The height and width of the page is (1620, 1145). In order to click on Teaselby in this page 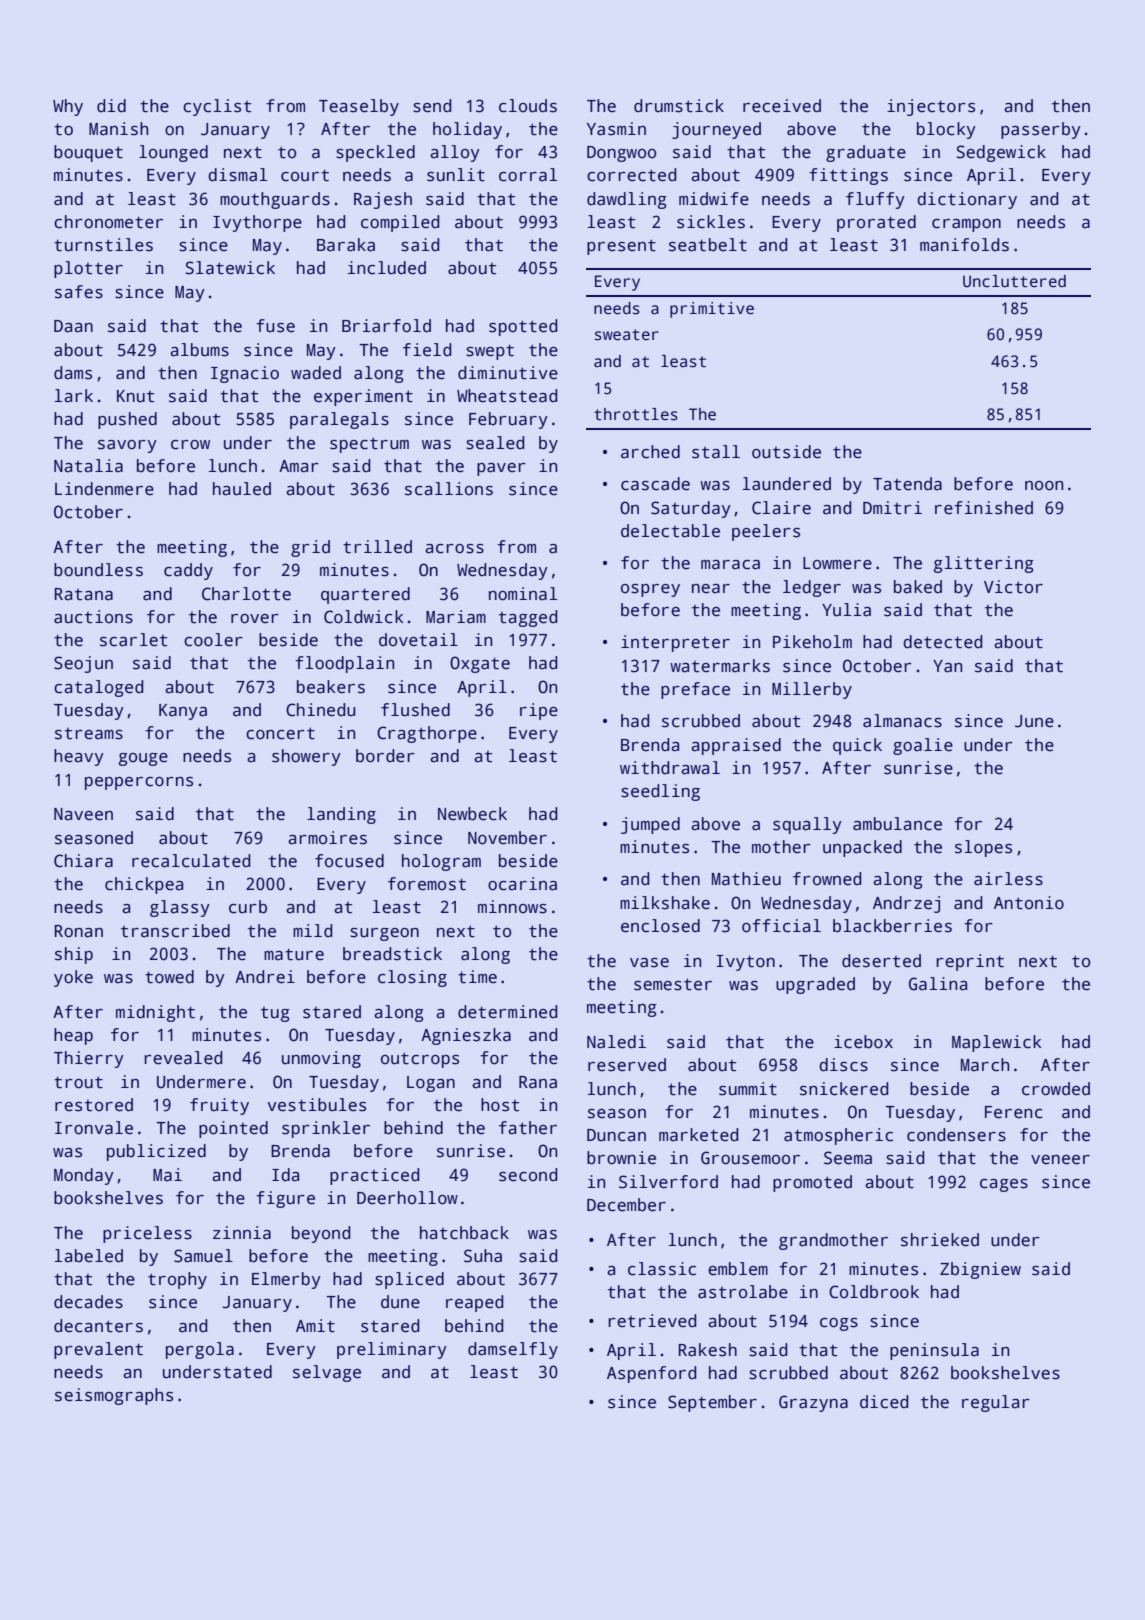, I will do `click(359, 107)`.
